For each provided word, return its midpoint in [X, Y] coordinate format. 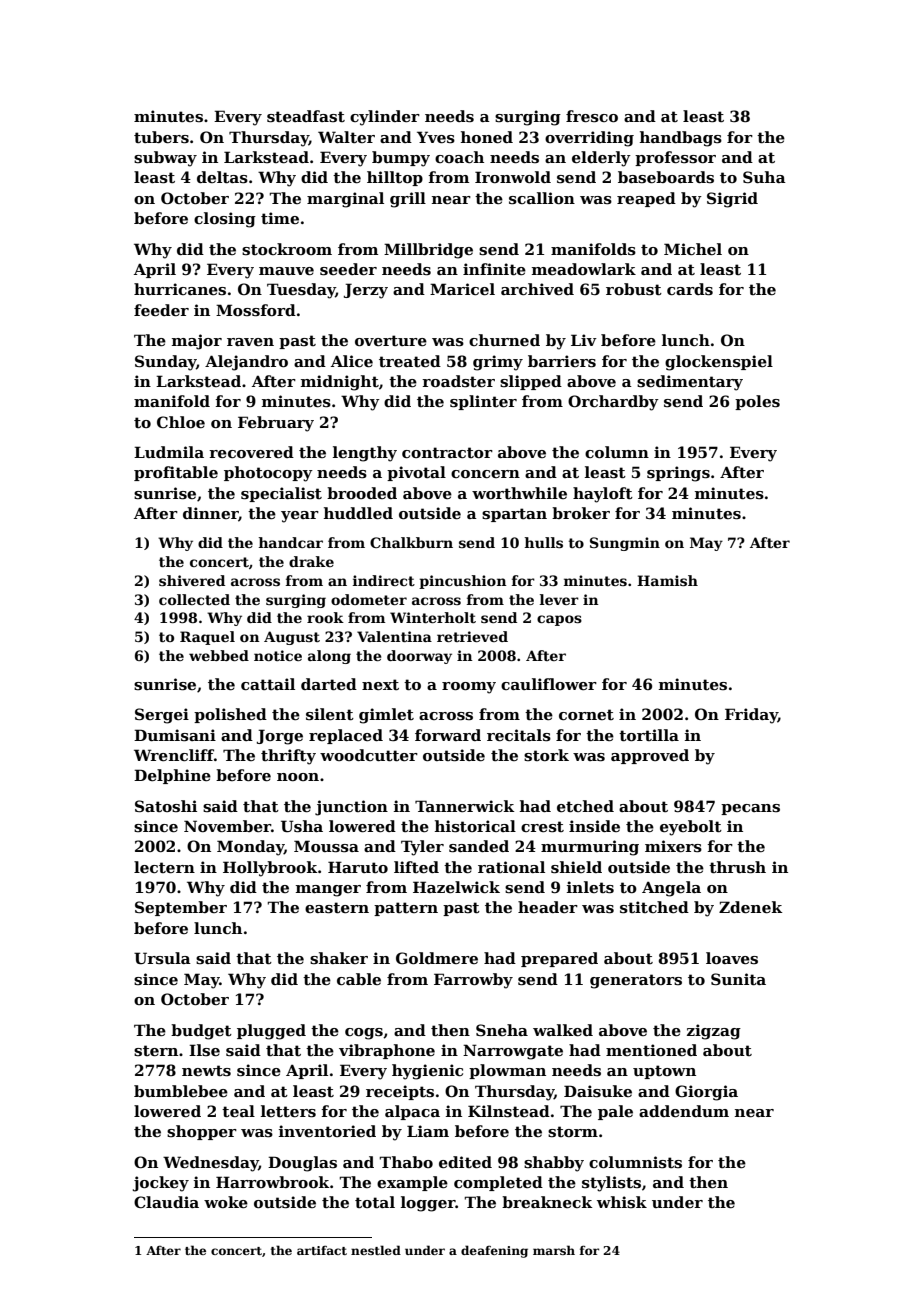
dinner [210, 513]
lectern [164, 867]
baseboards [666, 177]
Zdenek [751, 907]
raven [250, 342]
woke [226, 1202]
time [280, 218]
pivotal [416, 473]
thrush [737, 867]
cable [359, 979]
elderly [601, 159]
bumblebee [181, 1091]
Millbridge [428, 251]
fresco [592, 116]
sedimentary [690, 383]
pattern [406, 909]
